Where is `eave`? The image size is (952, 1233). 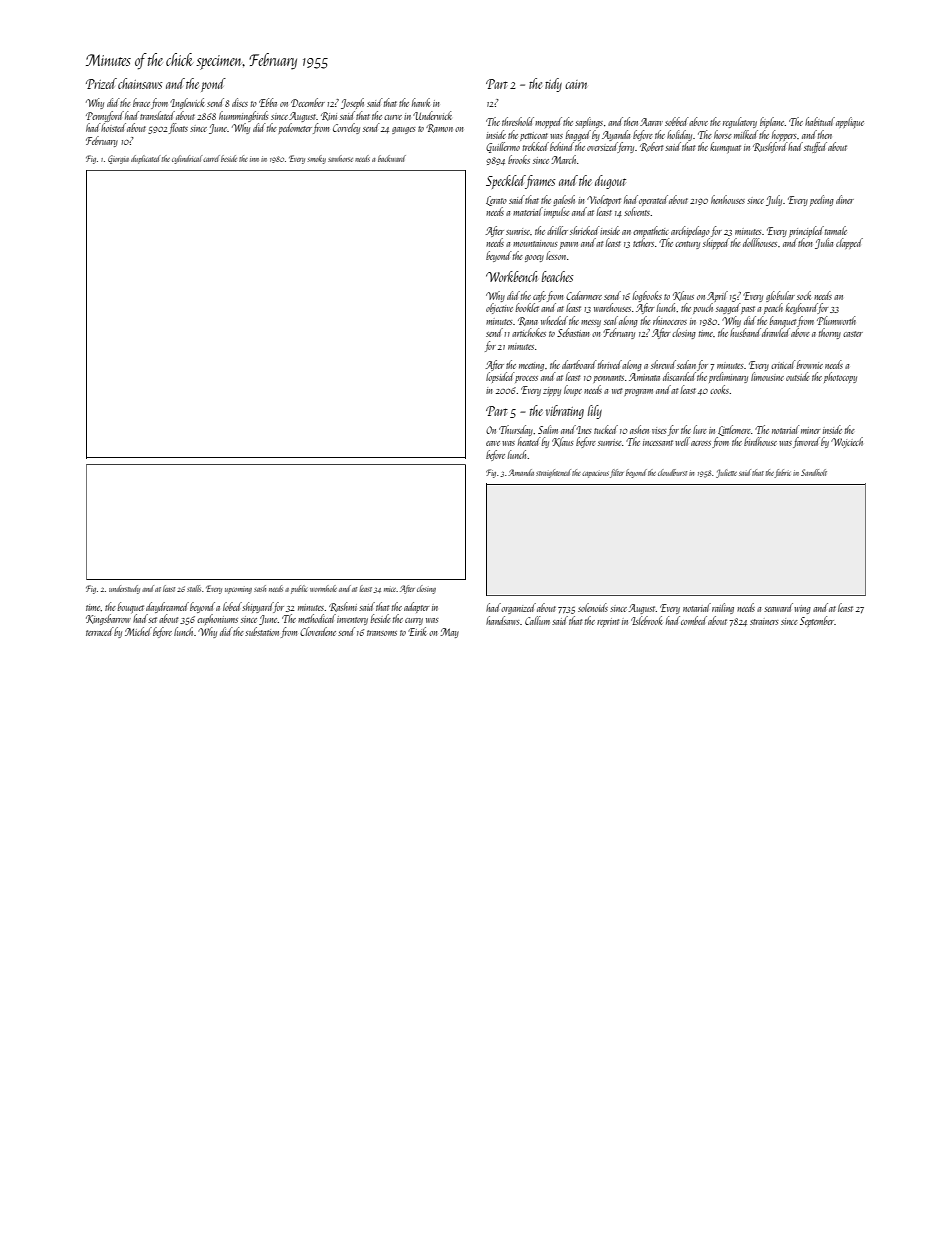 eave is located at coordinates (493, 443).
